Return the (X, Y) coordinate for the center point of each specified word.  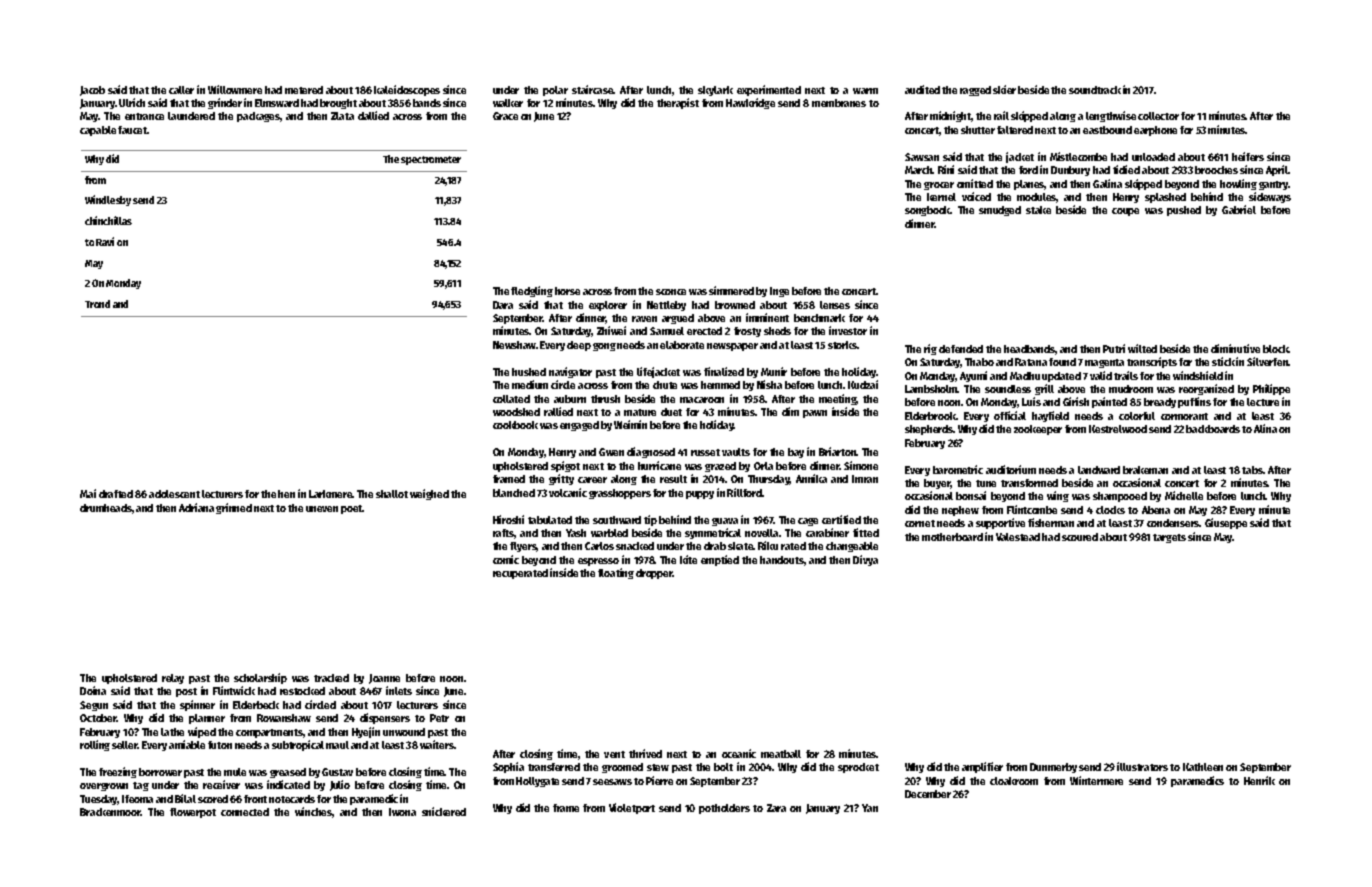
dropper (654, 574)
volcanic (568, 492)
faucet (133, 130)
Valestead (1018, 537)
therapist (678, 103)
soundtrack (1095, 90)
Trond (97, 304)
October (98, 718)
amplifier (982, 767)
